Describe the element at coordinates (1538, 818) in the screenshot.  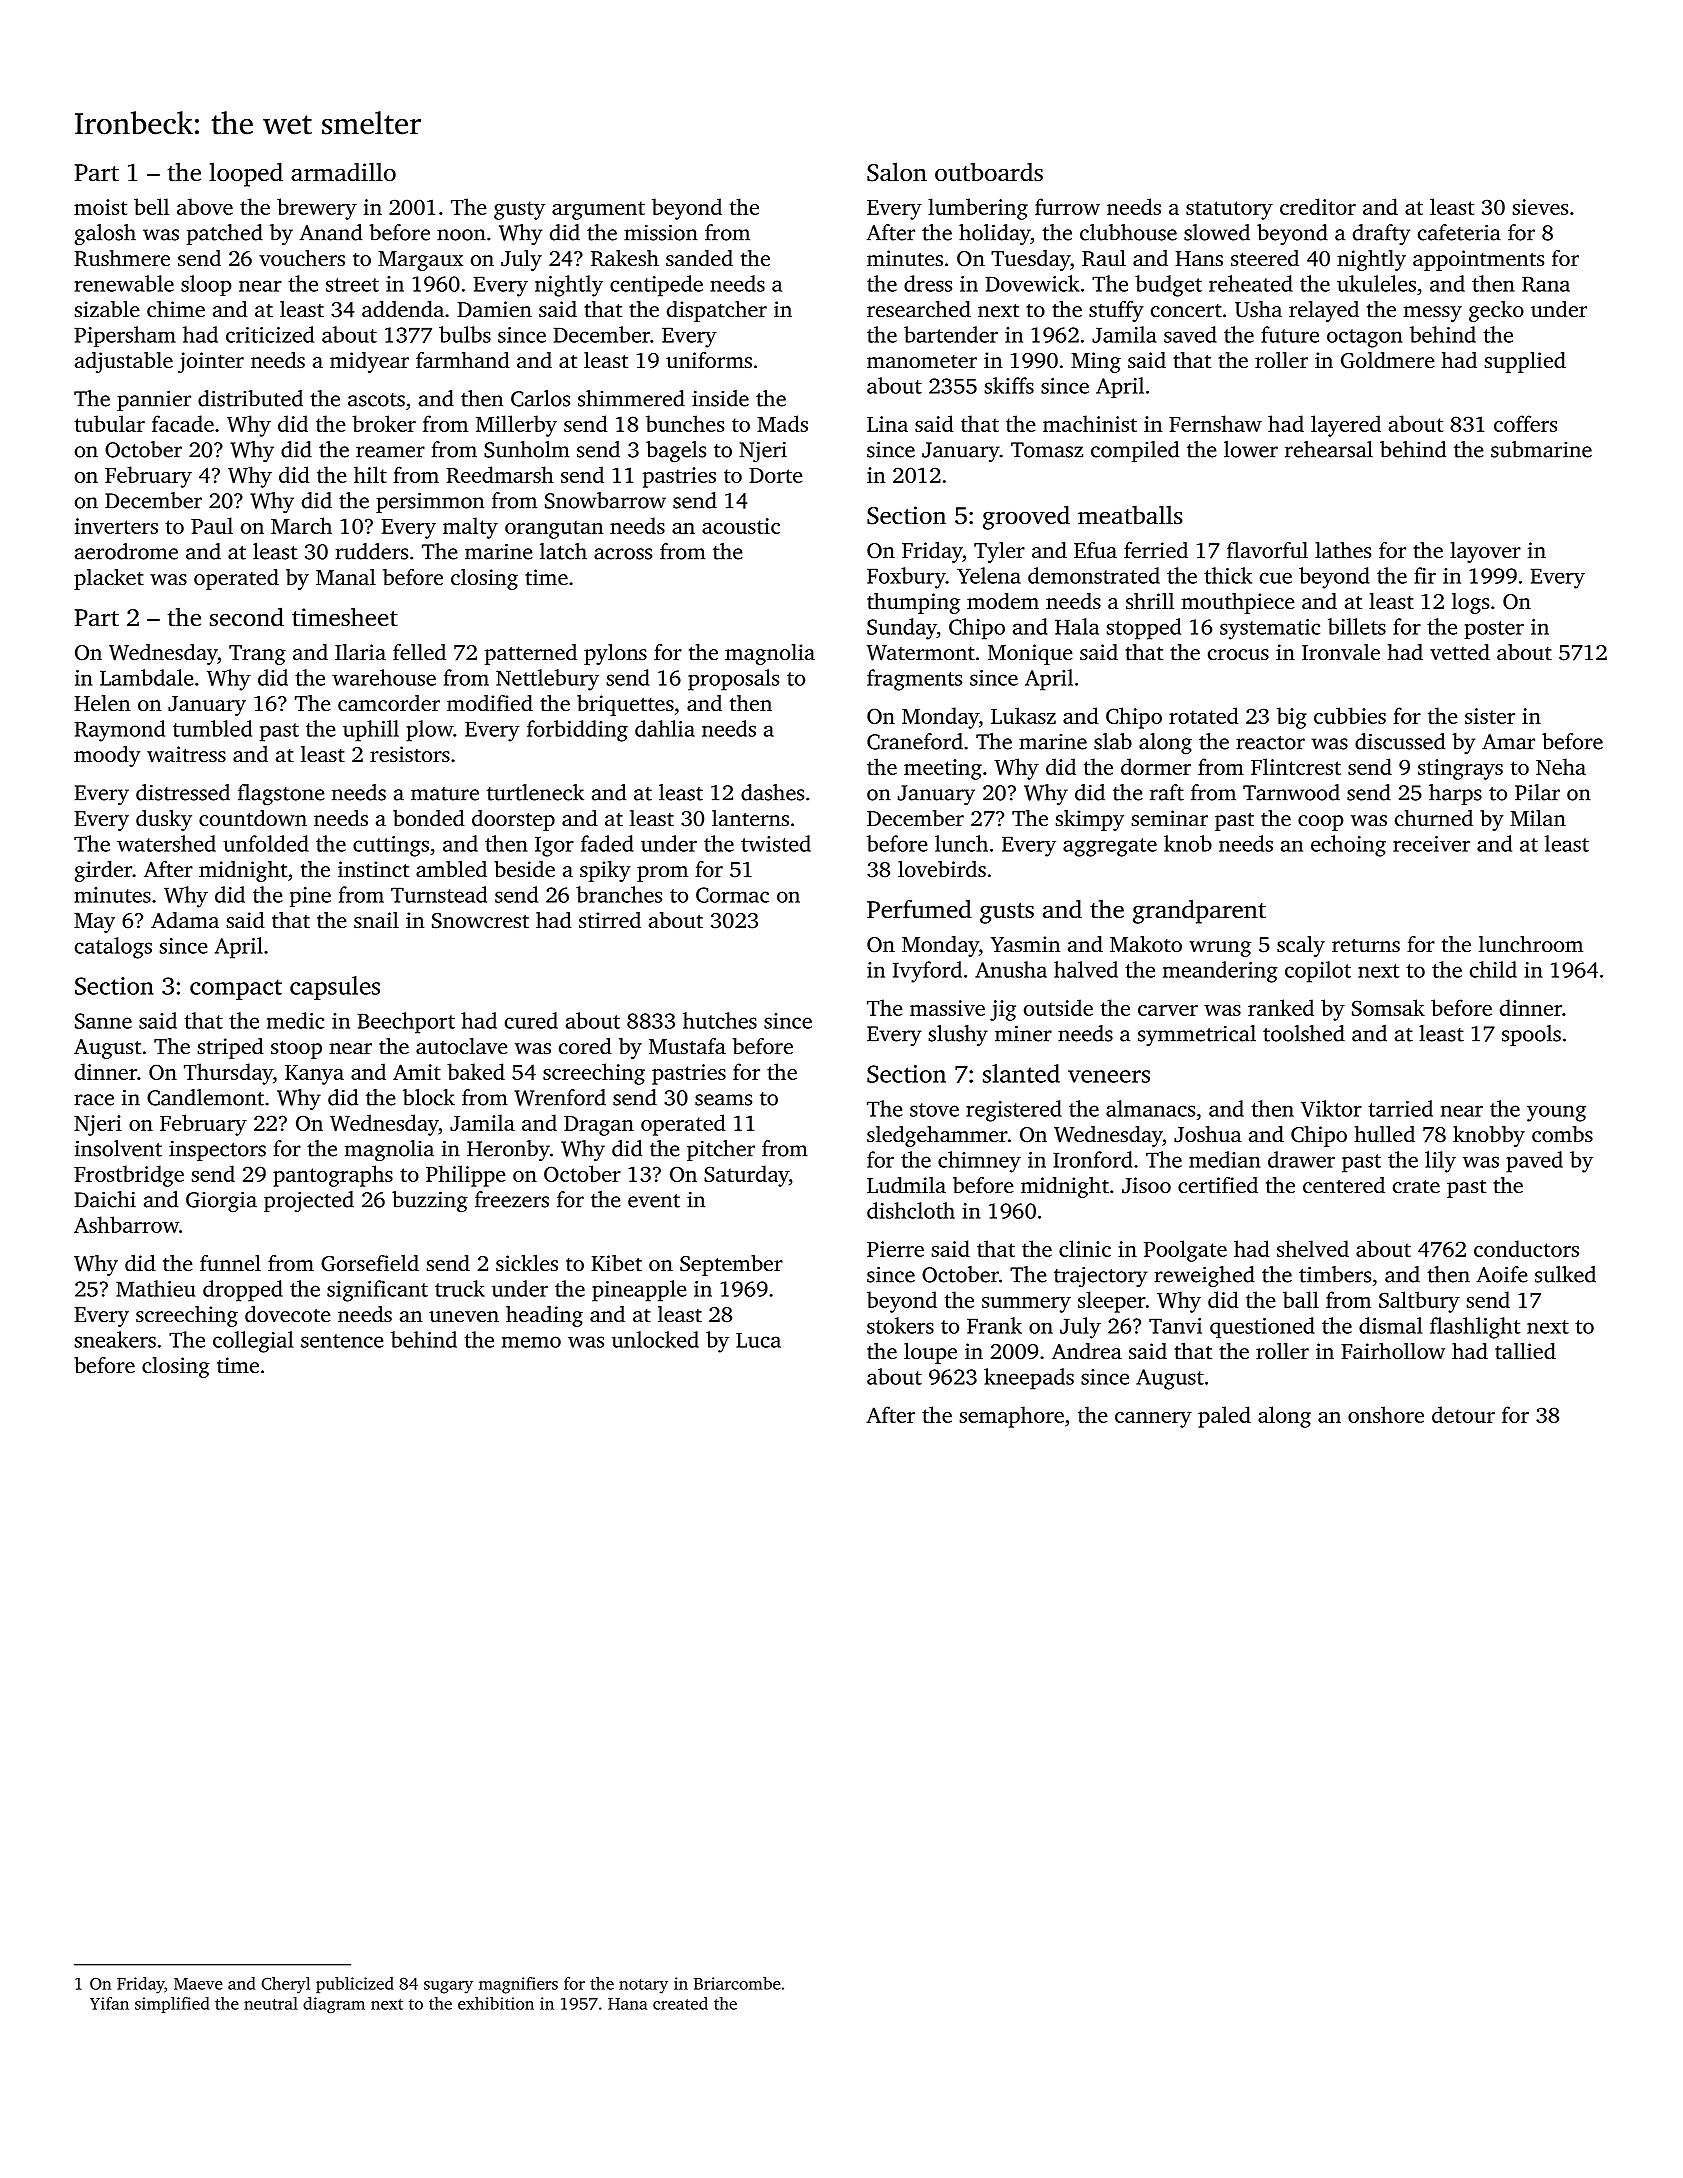
I see `Milan` at that location.
